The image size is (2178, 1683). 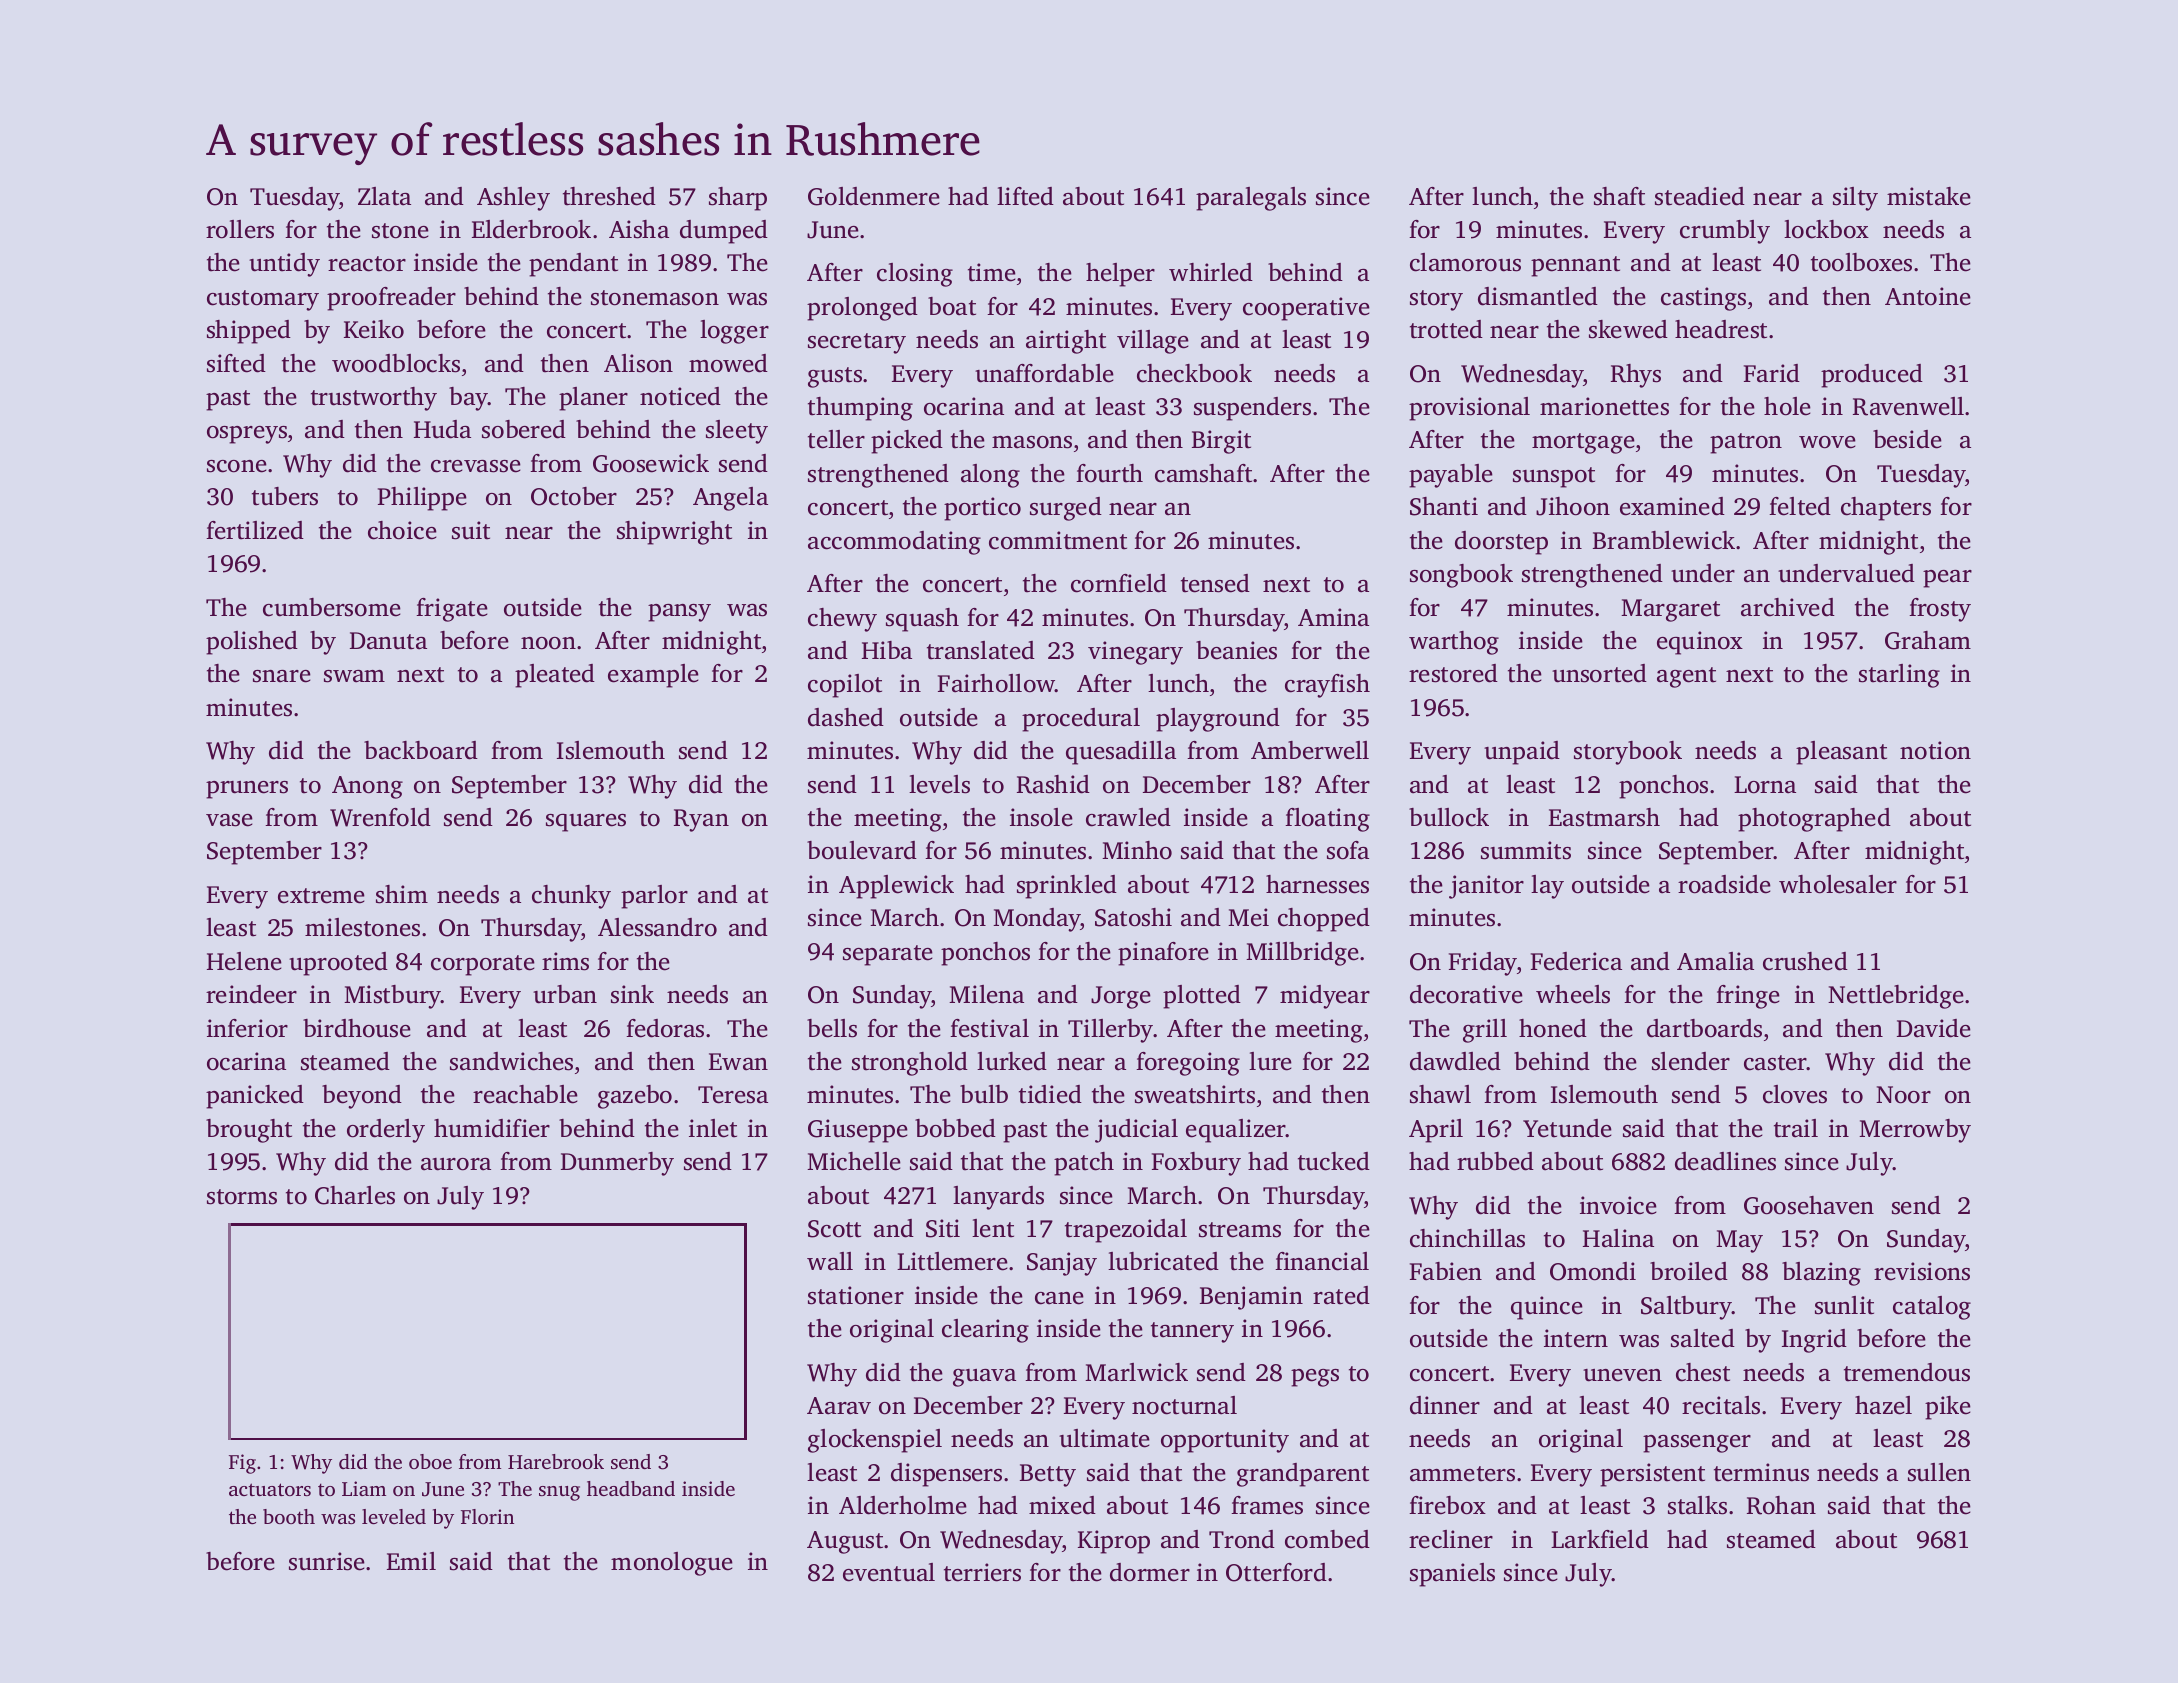 What do you see at coordinates (1935, 750) in the page?
I see `notion` at bounding box center [1935, 750].
